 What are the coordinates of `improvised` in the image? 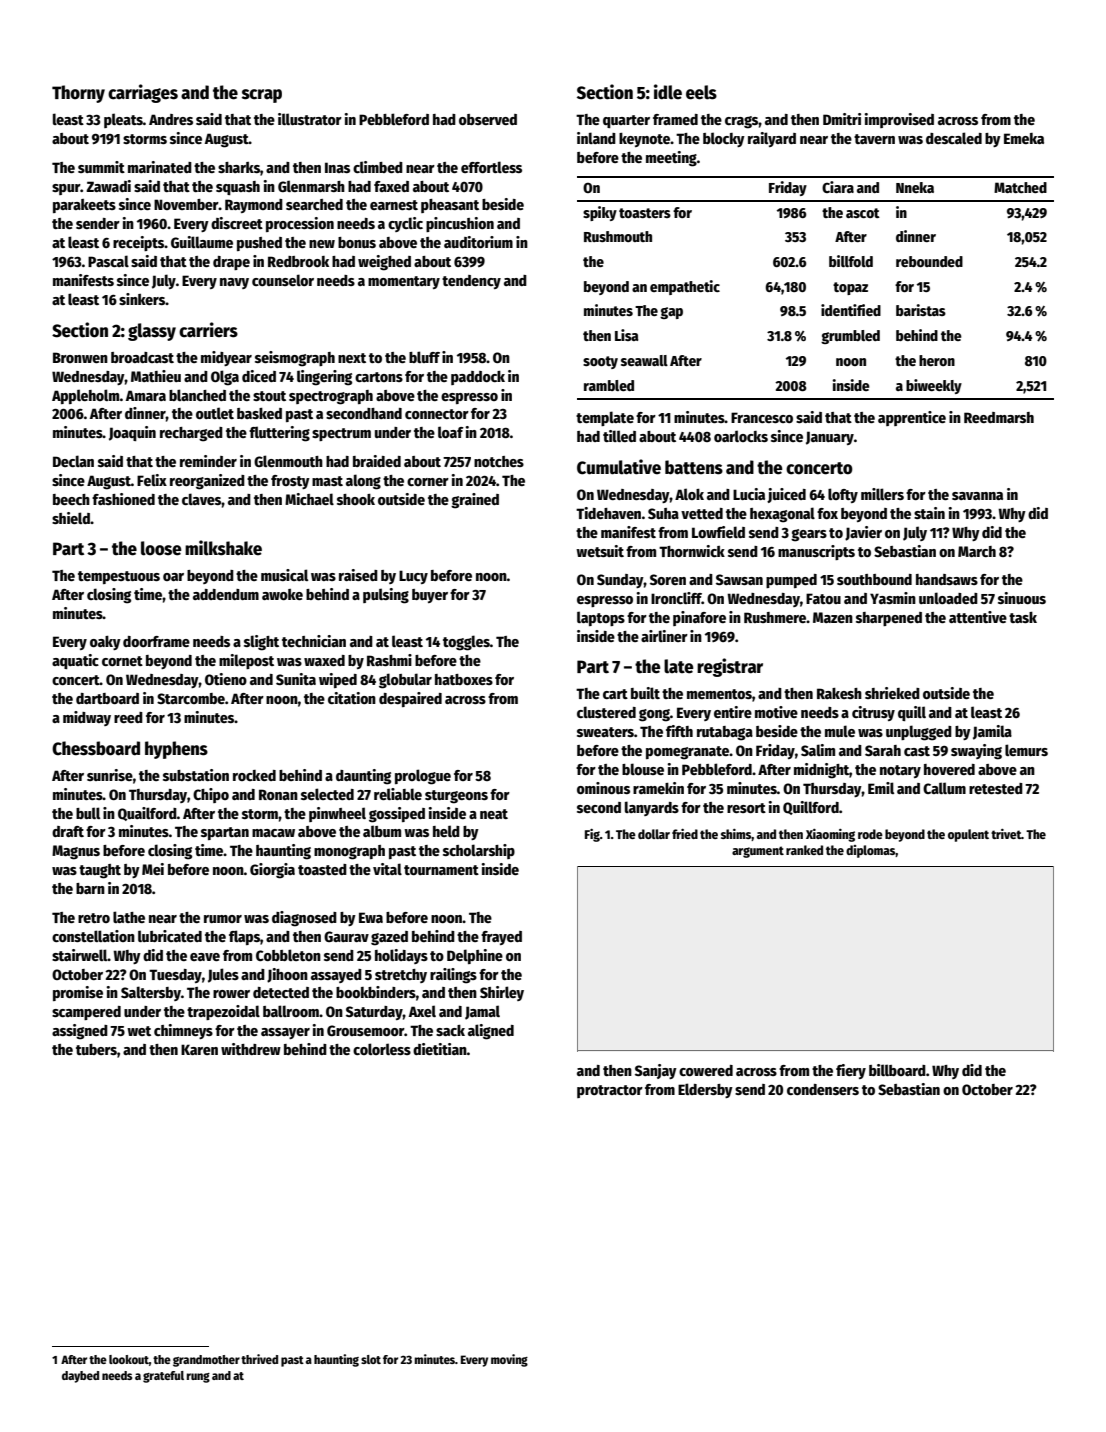 It's located at (899, 120).
